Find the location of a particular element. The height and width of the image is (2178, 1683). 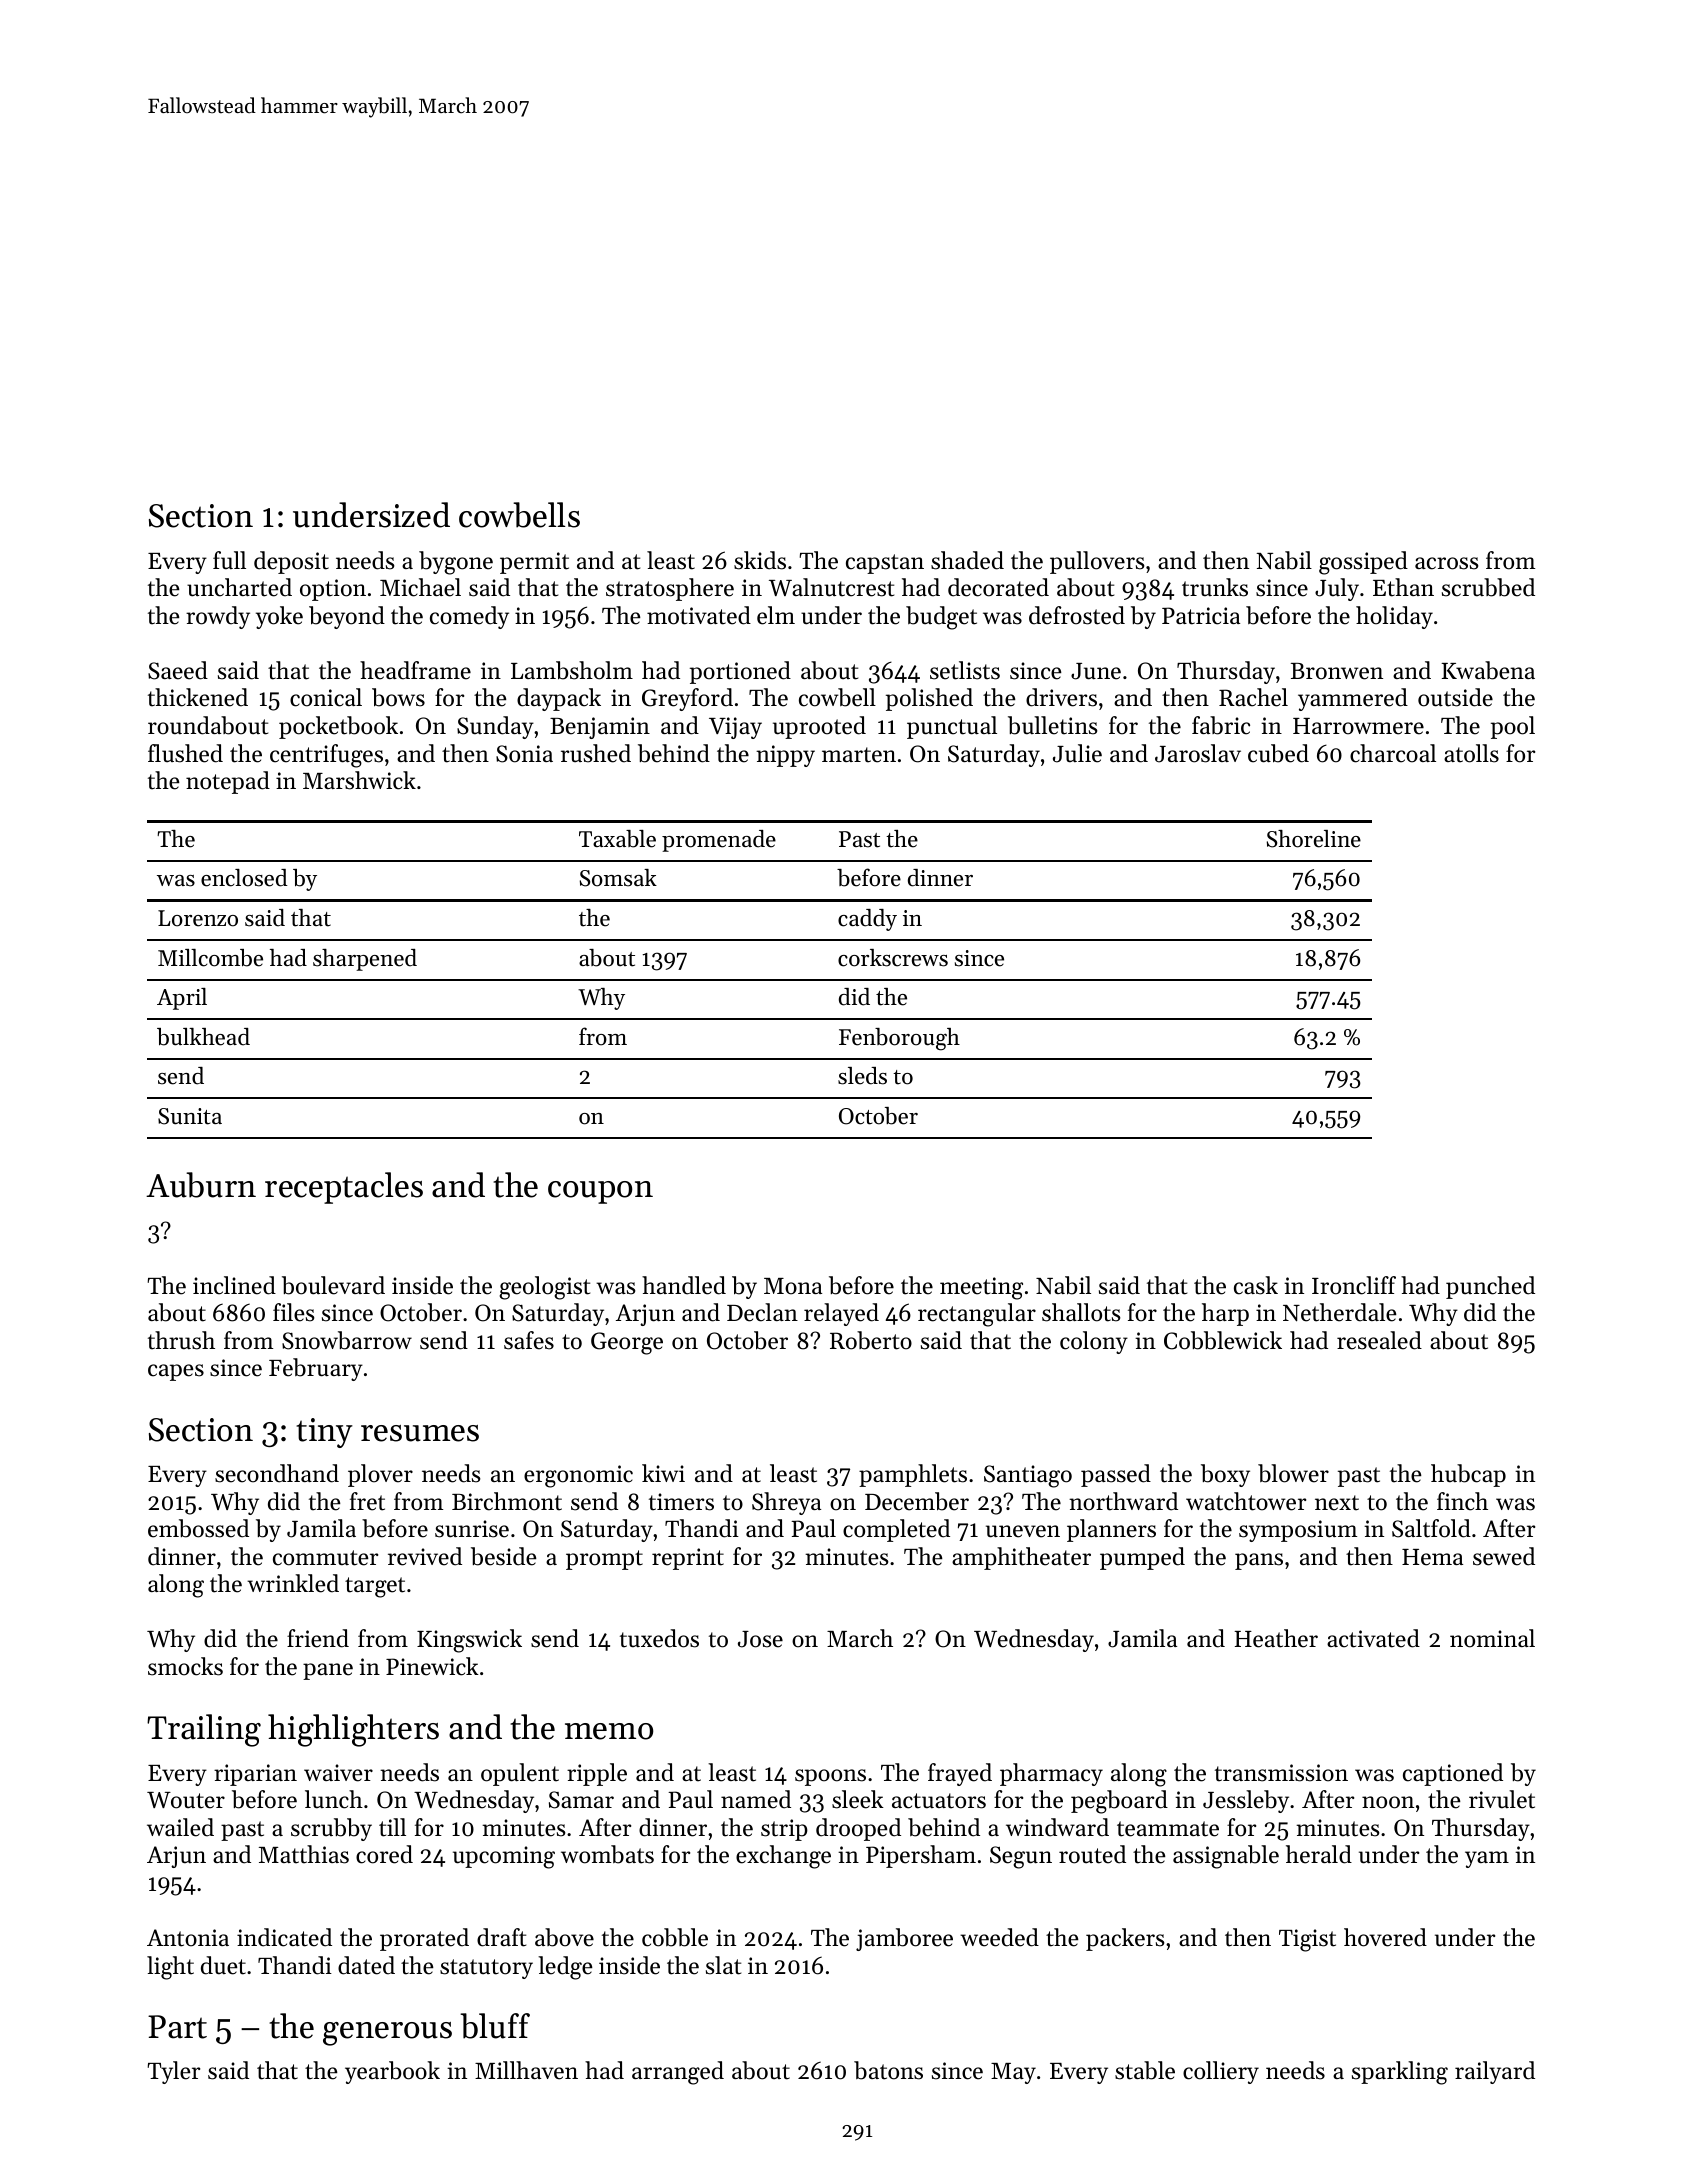

Fenborough is located at coordinates (899, 1039).
